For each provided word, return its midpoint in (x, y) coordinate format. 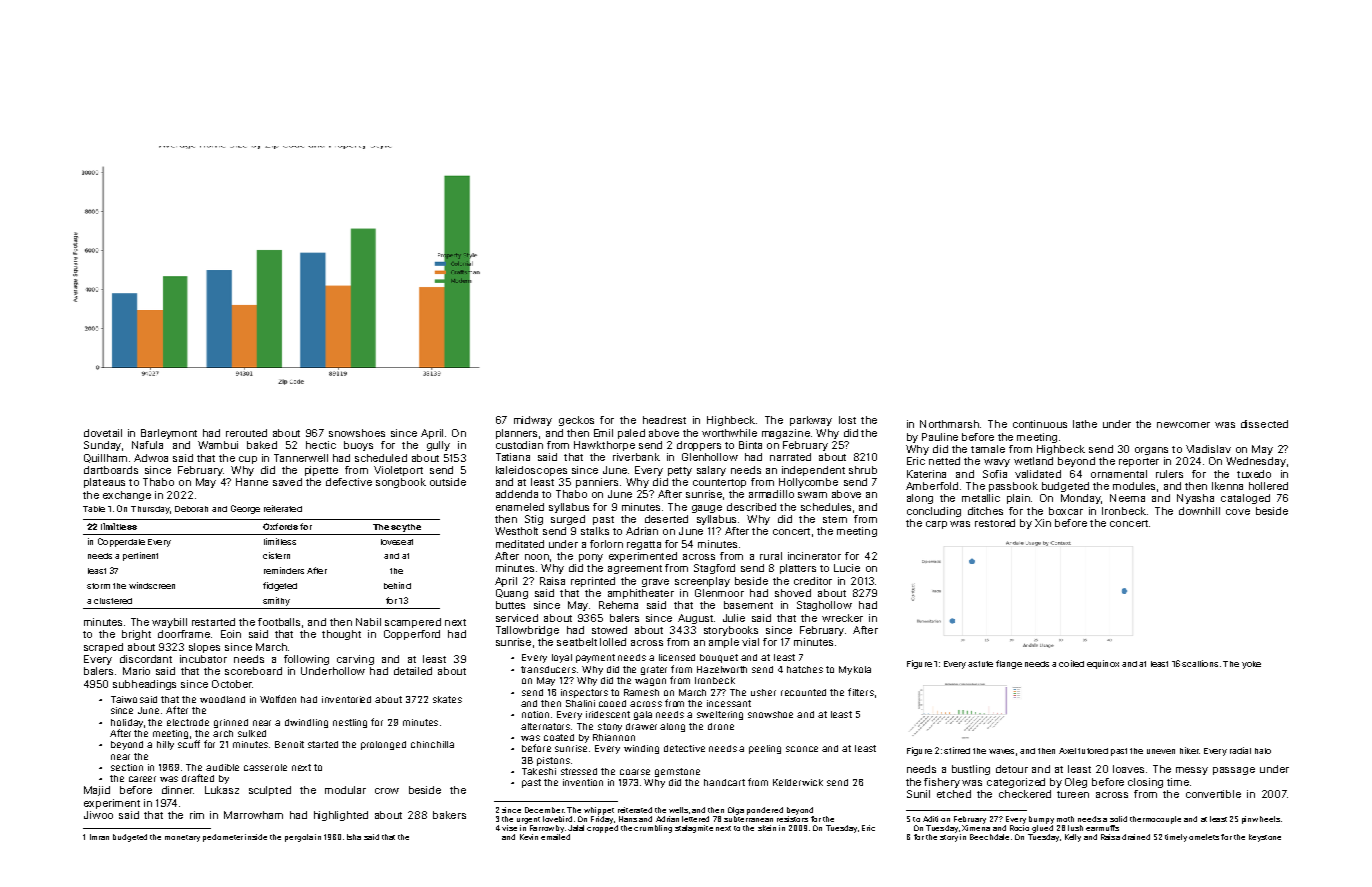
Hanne (252, 482)
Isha (354, 837)
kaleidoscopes (531, 471)
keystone (1265, 838)
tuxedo (1254, 474)
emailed (555, 837)
